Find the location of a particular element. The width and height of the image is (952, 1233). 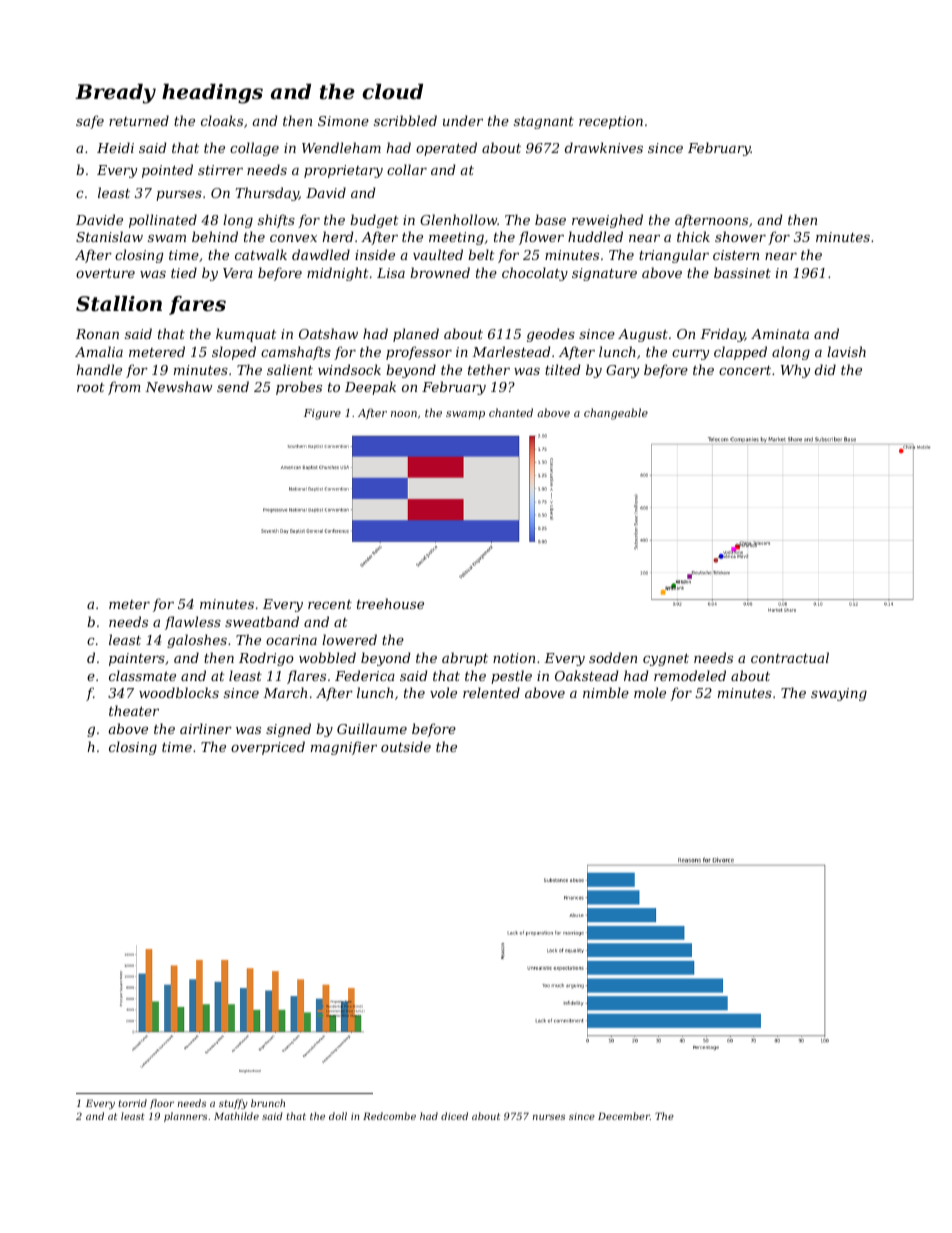

send is located at coordinates (233, 386).
